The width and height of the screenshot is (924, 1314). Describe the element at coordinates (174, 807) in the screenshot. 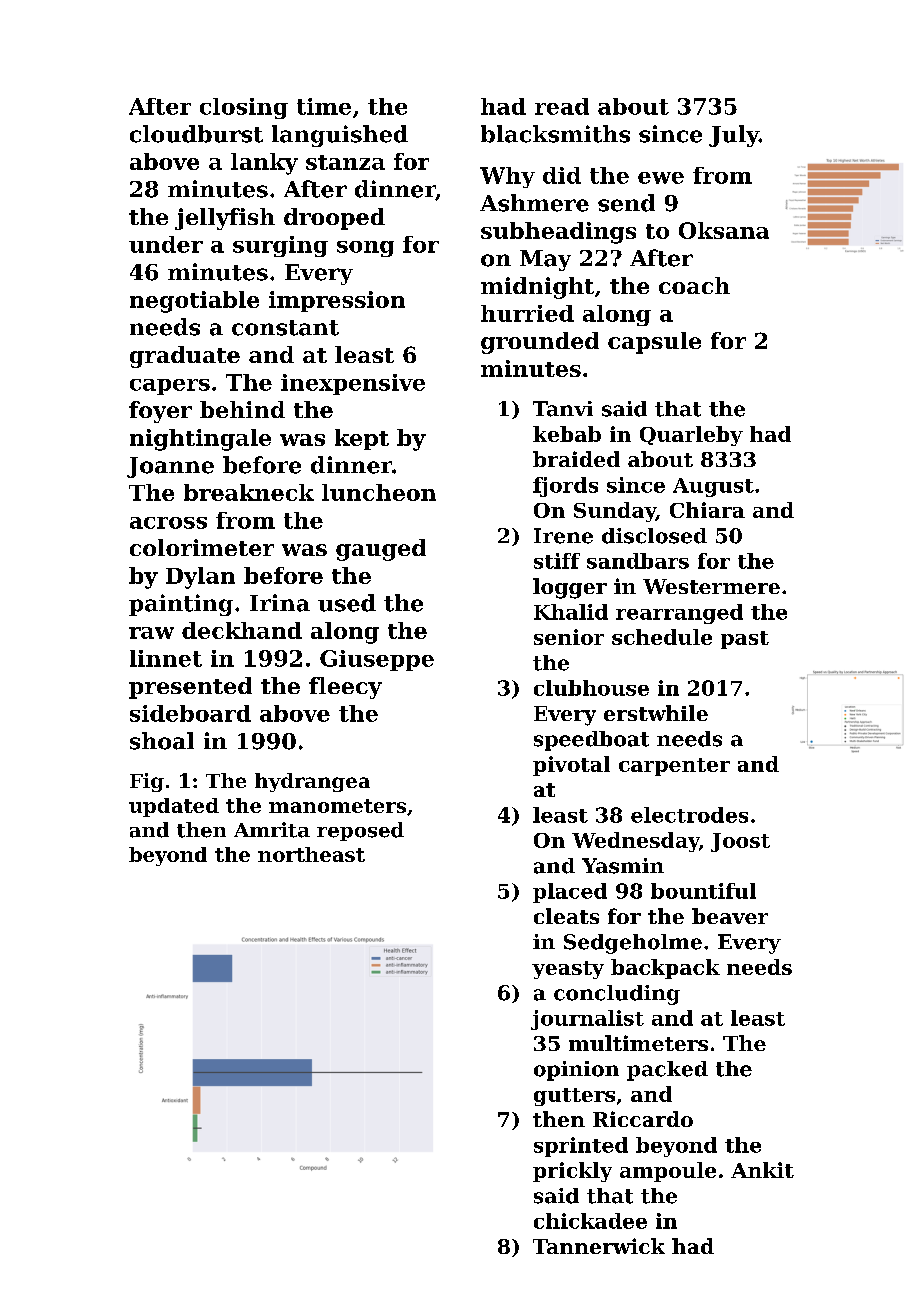

I see `updated` at that location.
